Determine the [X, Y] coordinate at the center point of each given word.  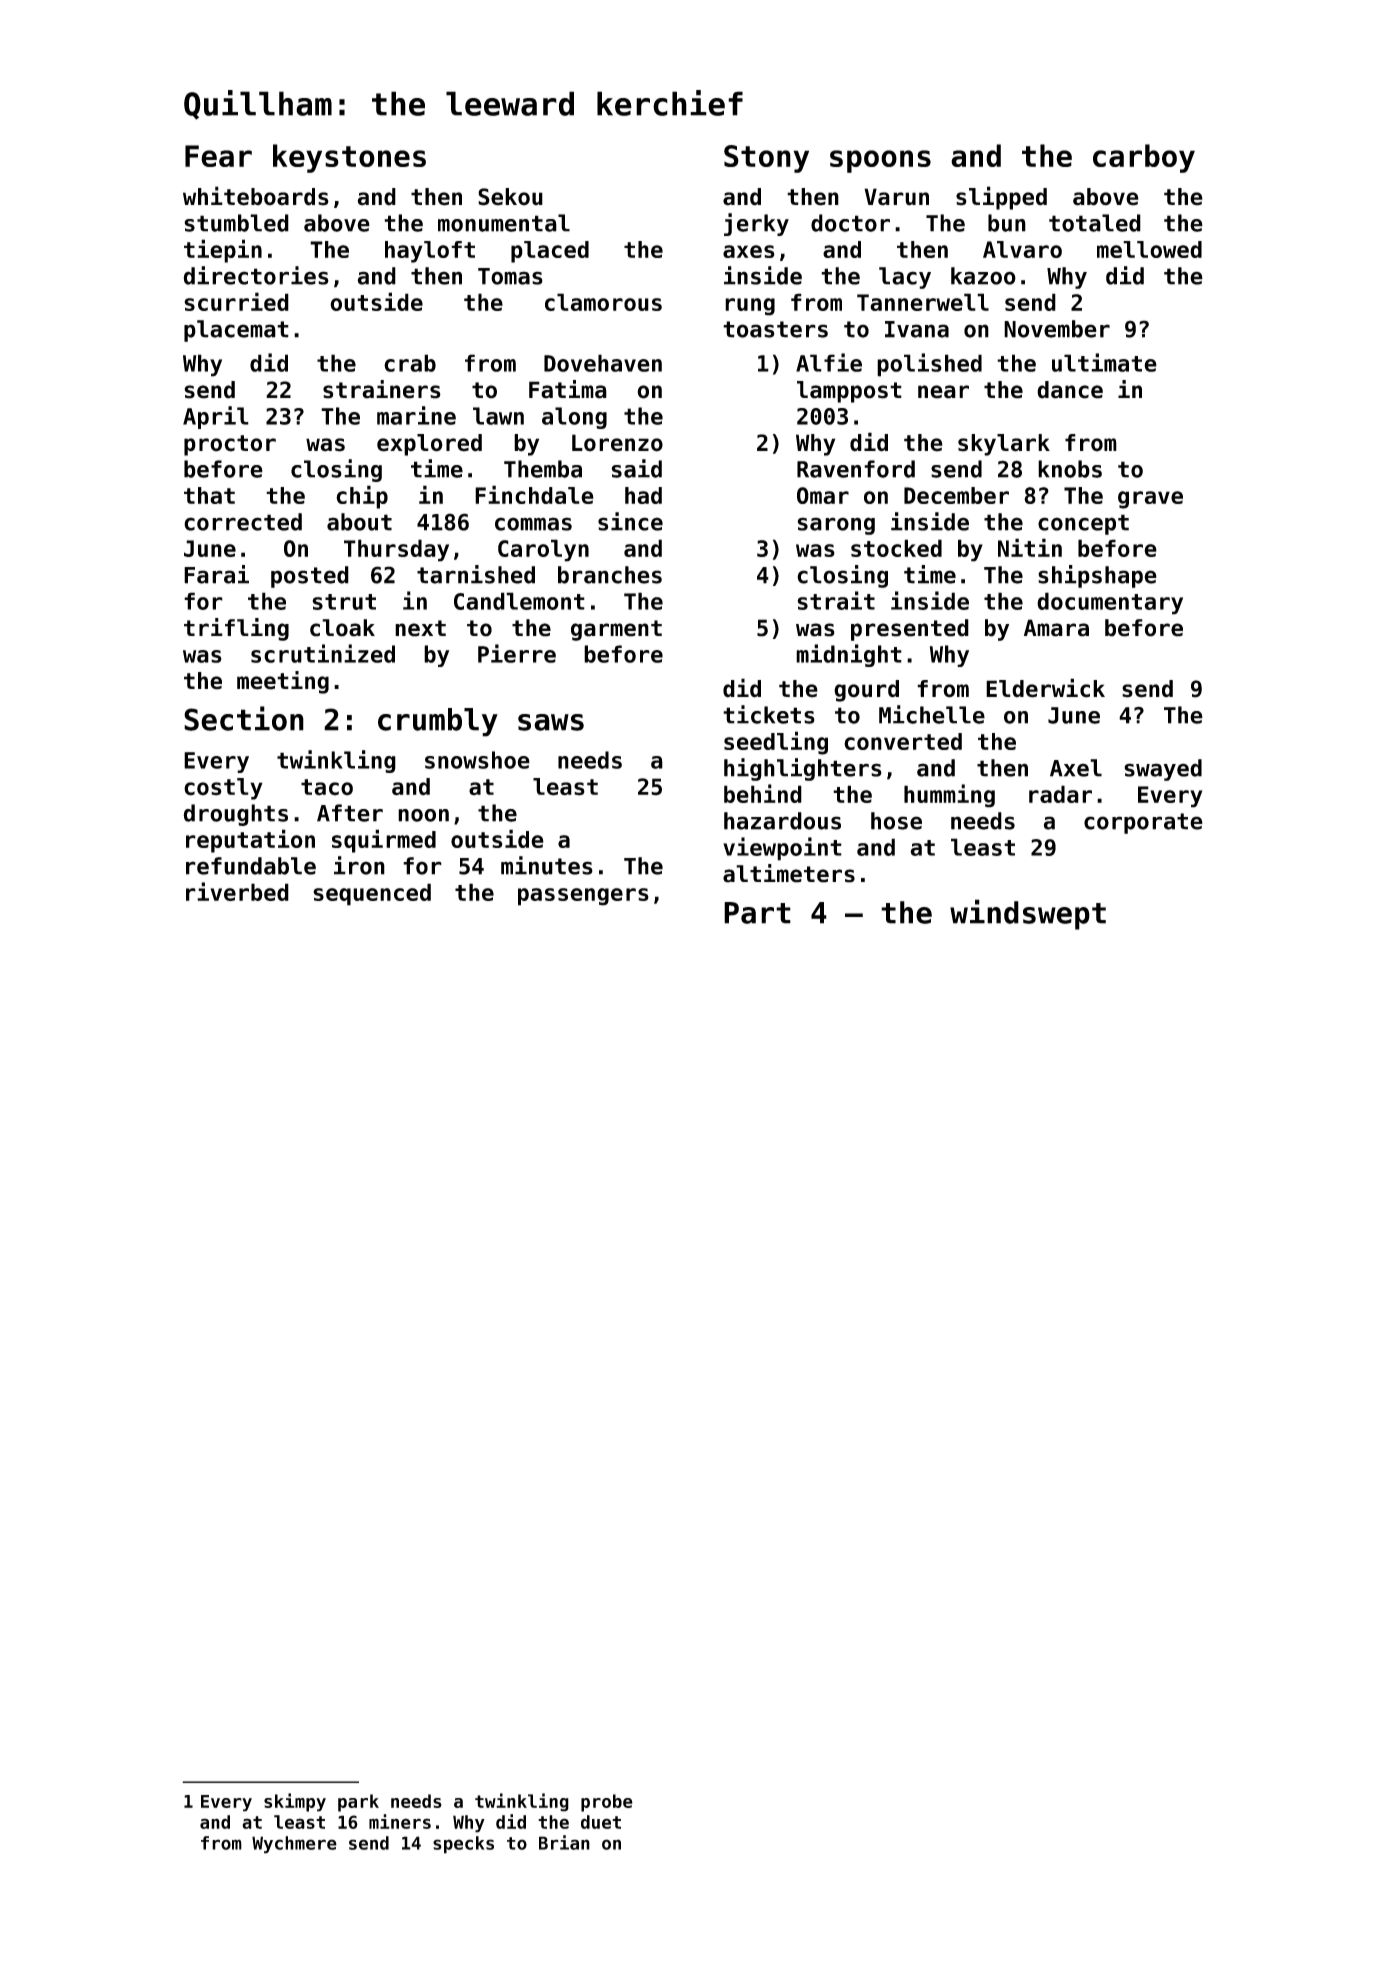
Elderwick [1045, 688]
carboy [1144, 158]
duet [601, 1822]
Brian [564, 1842]
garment [616, 630]
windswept [1028, 914]
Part [757, 913]
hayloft [430, 252]
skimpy [295, 1802]
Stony [766, 159]
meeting [283, 682]
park [358, 1803]
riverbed [237, 891]
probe [607, 1803]
